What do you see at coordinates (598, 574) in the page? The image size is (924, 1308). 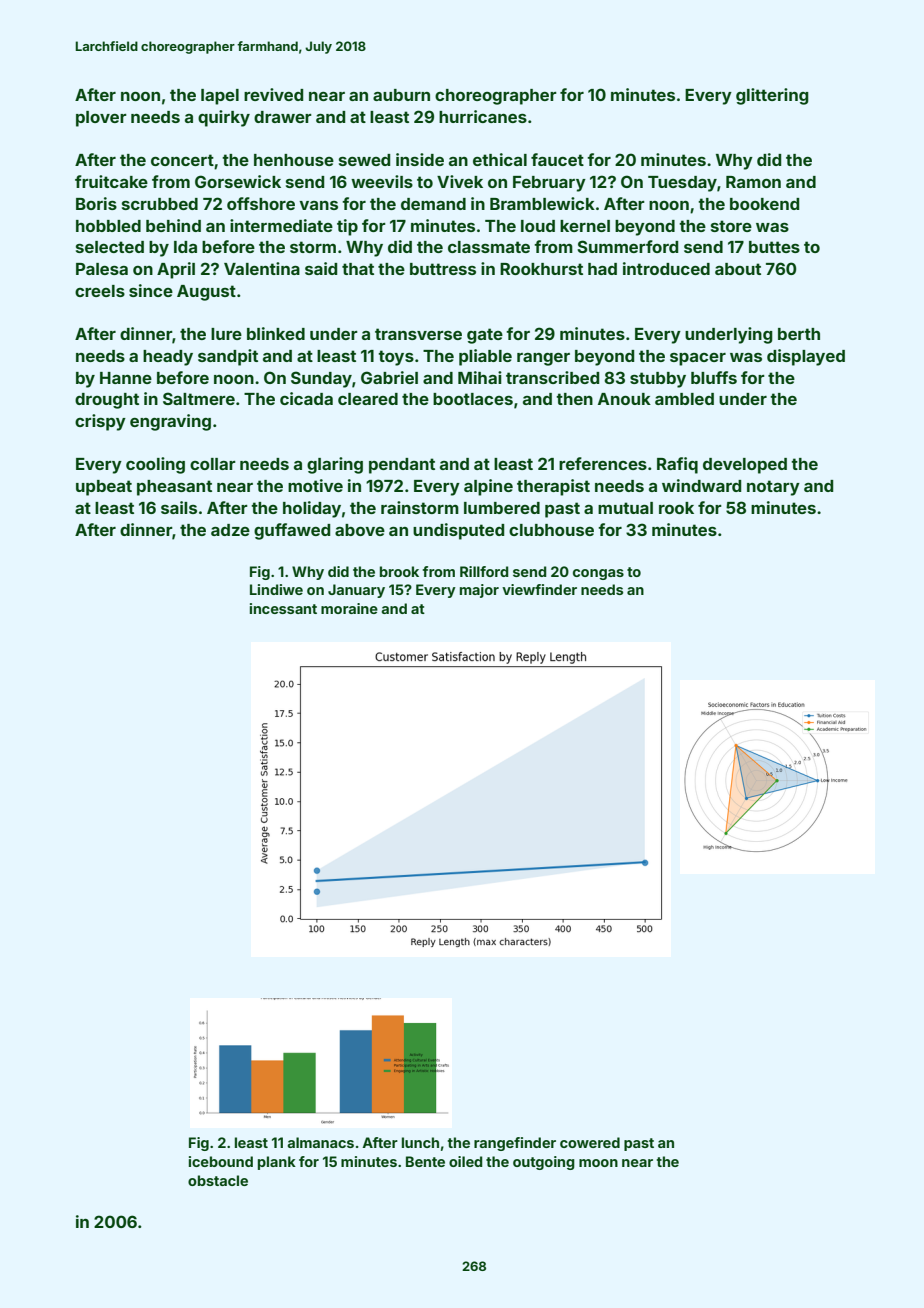 I see `congas` at bounding box center [598, 574].
